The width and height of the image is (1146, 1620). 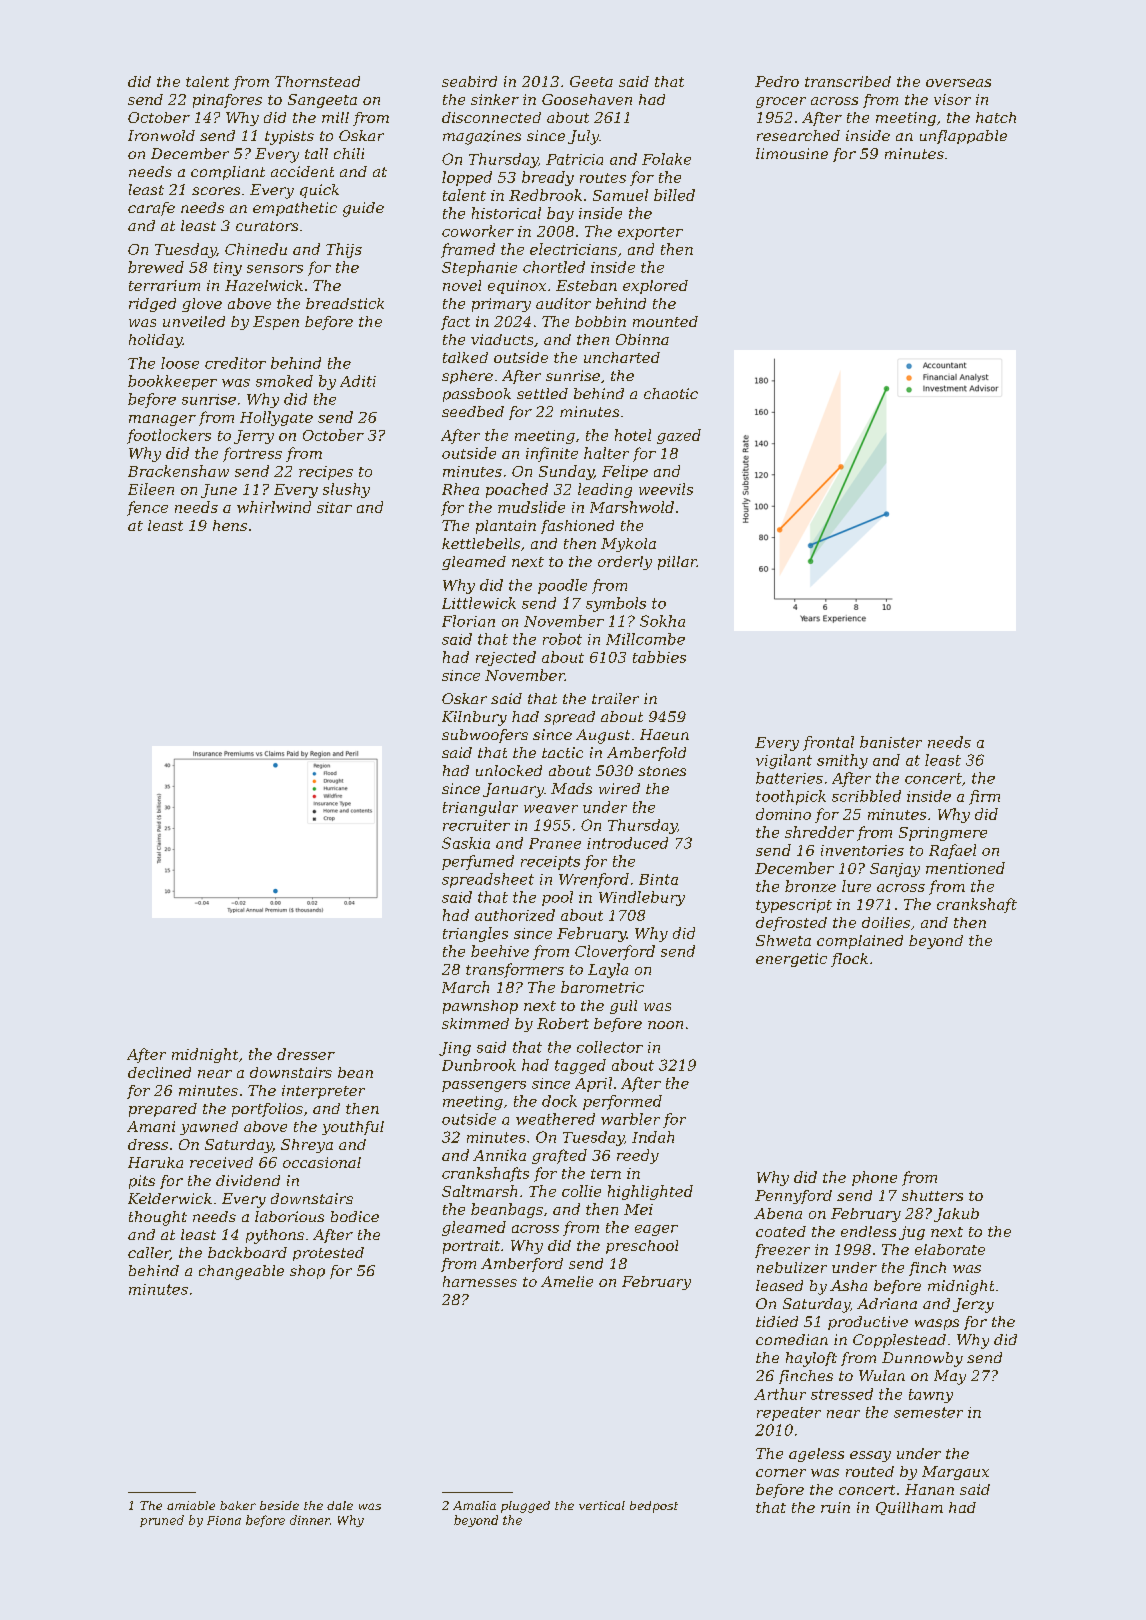 I want to click on pinafores, so click(x=227, y=101).
